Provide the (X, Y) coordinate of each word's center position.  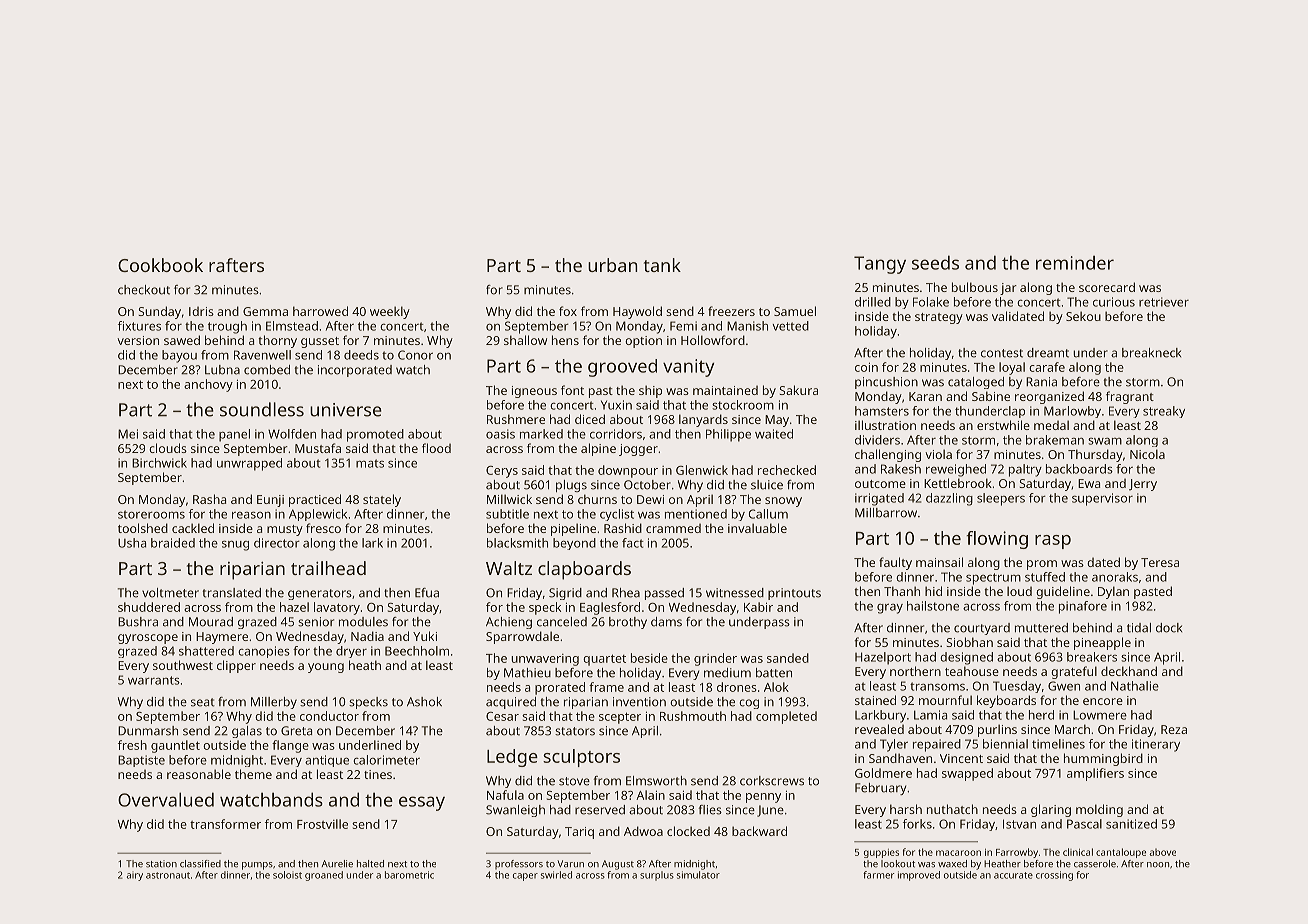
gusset (320, 342)
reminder (1075, 263)
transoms (937, 686)
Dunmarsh (148, 731)
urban (612, 265)
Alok (776, 687)
